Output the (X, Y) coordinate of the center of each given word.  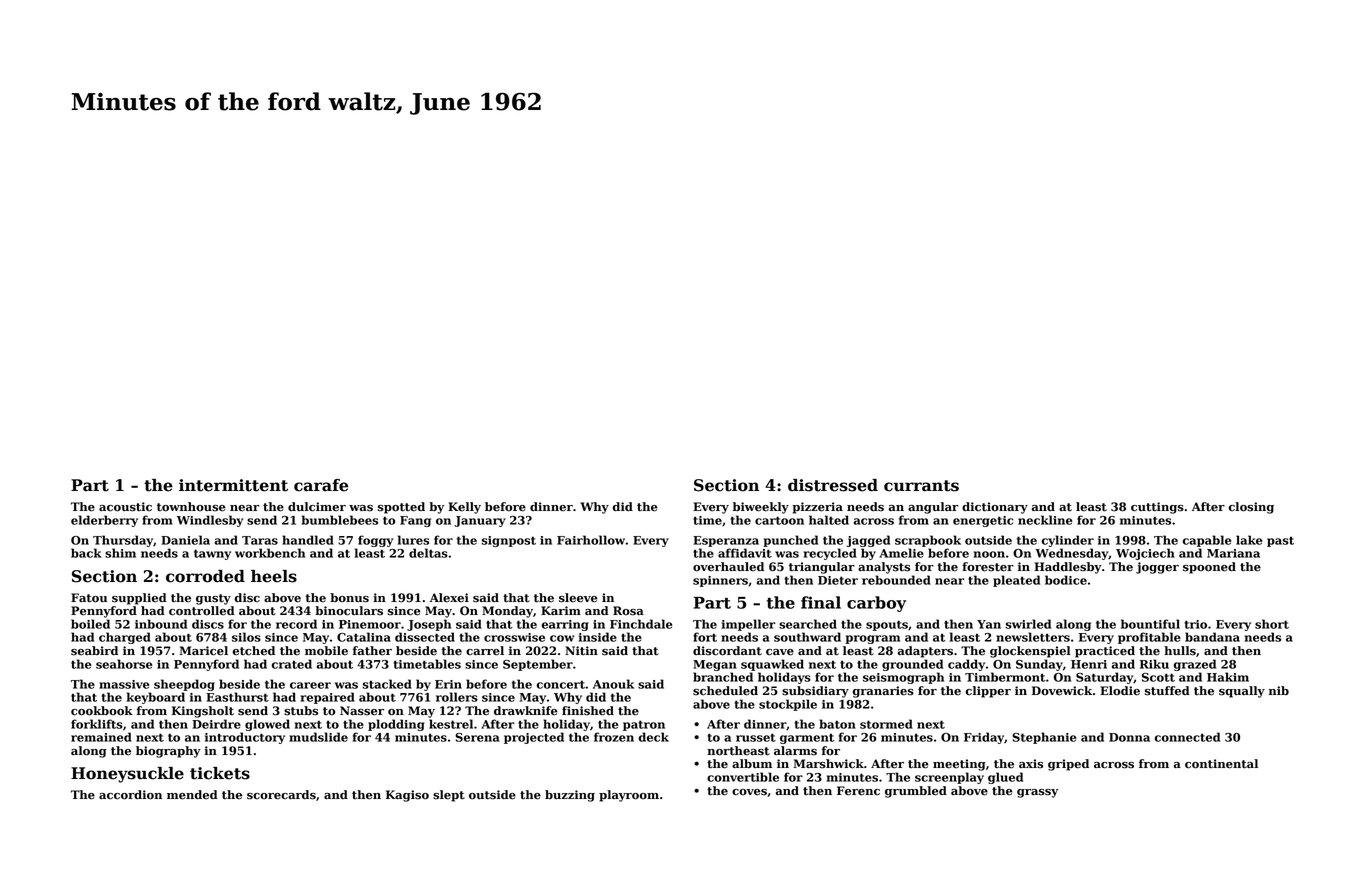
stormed (886, 724)
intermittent (233, 485)
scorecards (281, 795)
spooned (1209, 568)
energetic (983, 521)
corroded (205, 576)
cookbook (102, 711)
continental (1221, 764)
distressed (833, 485)
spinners (720, 581)
